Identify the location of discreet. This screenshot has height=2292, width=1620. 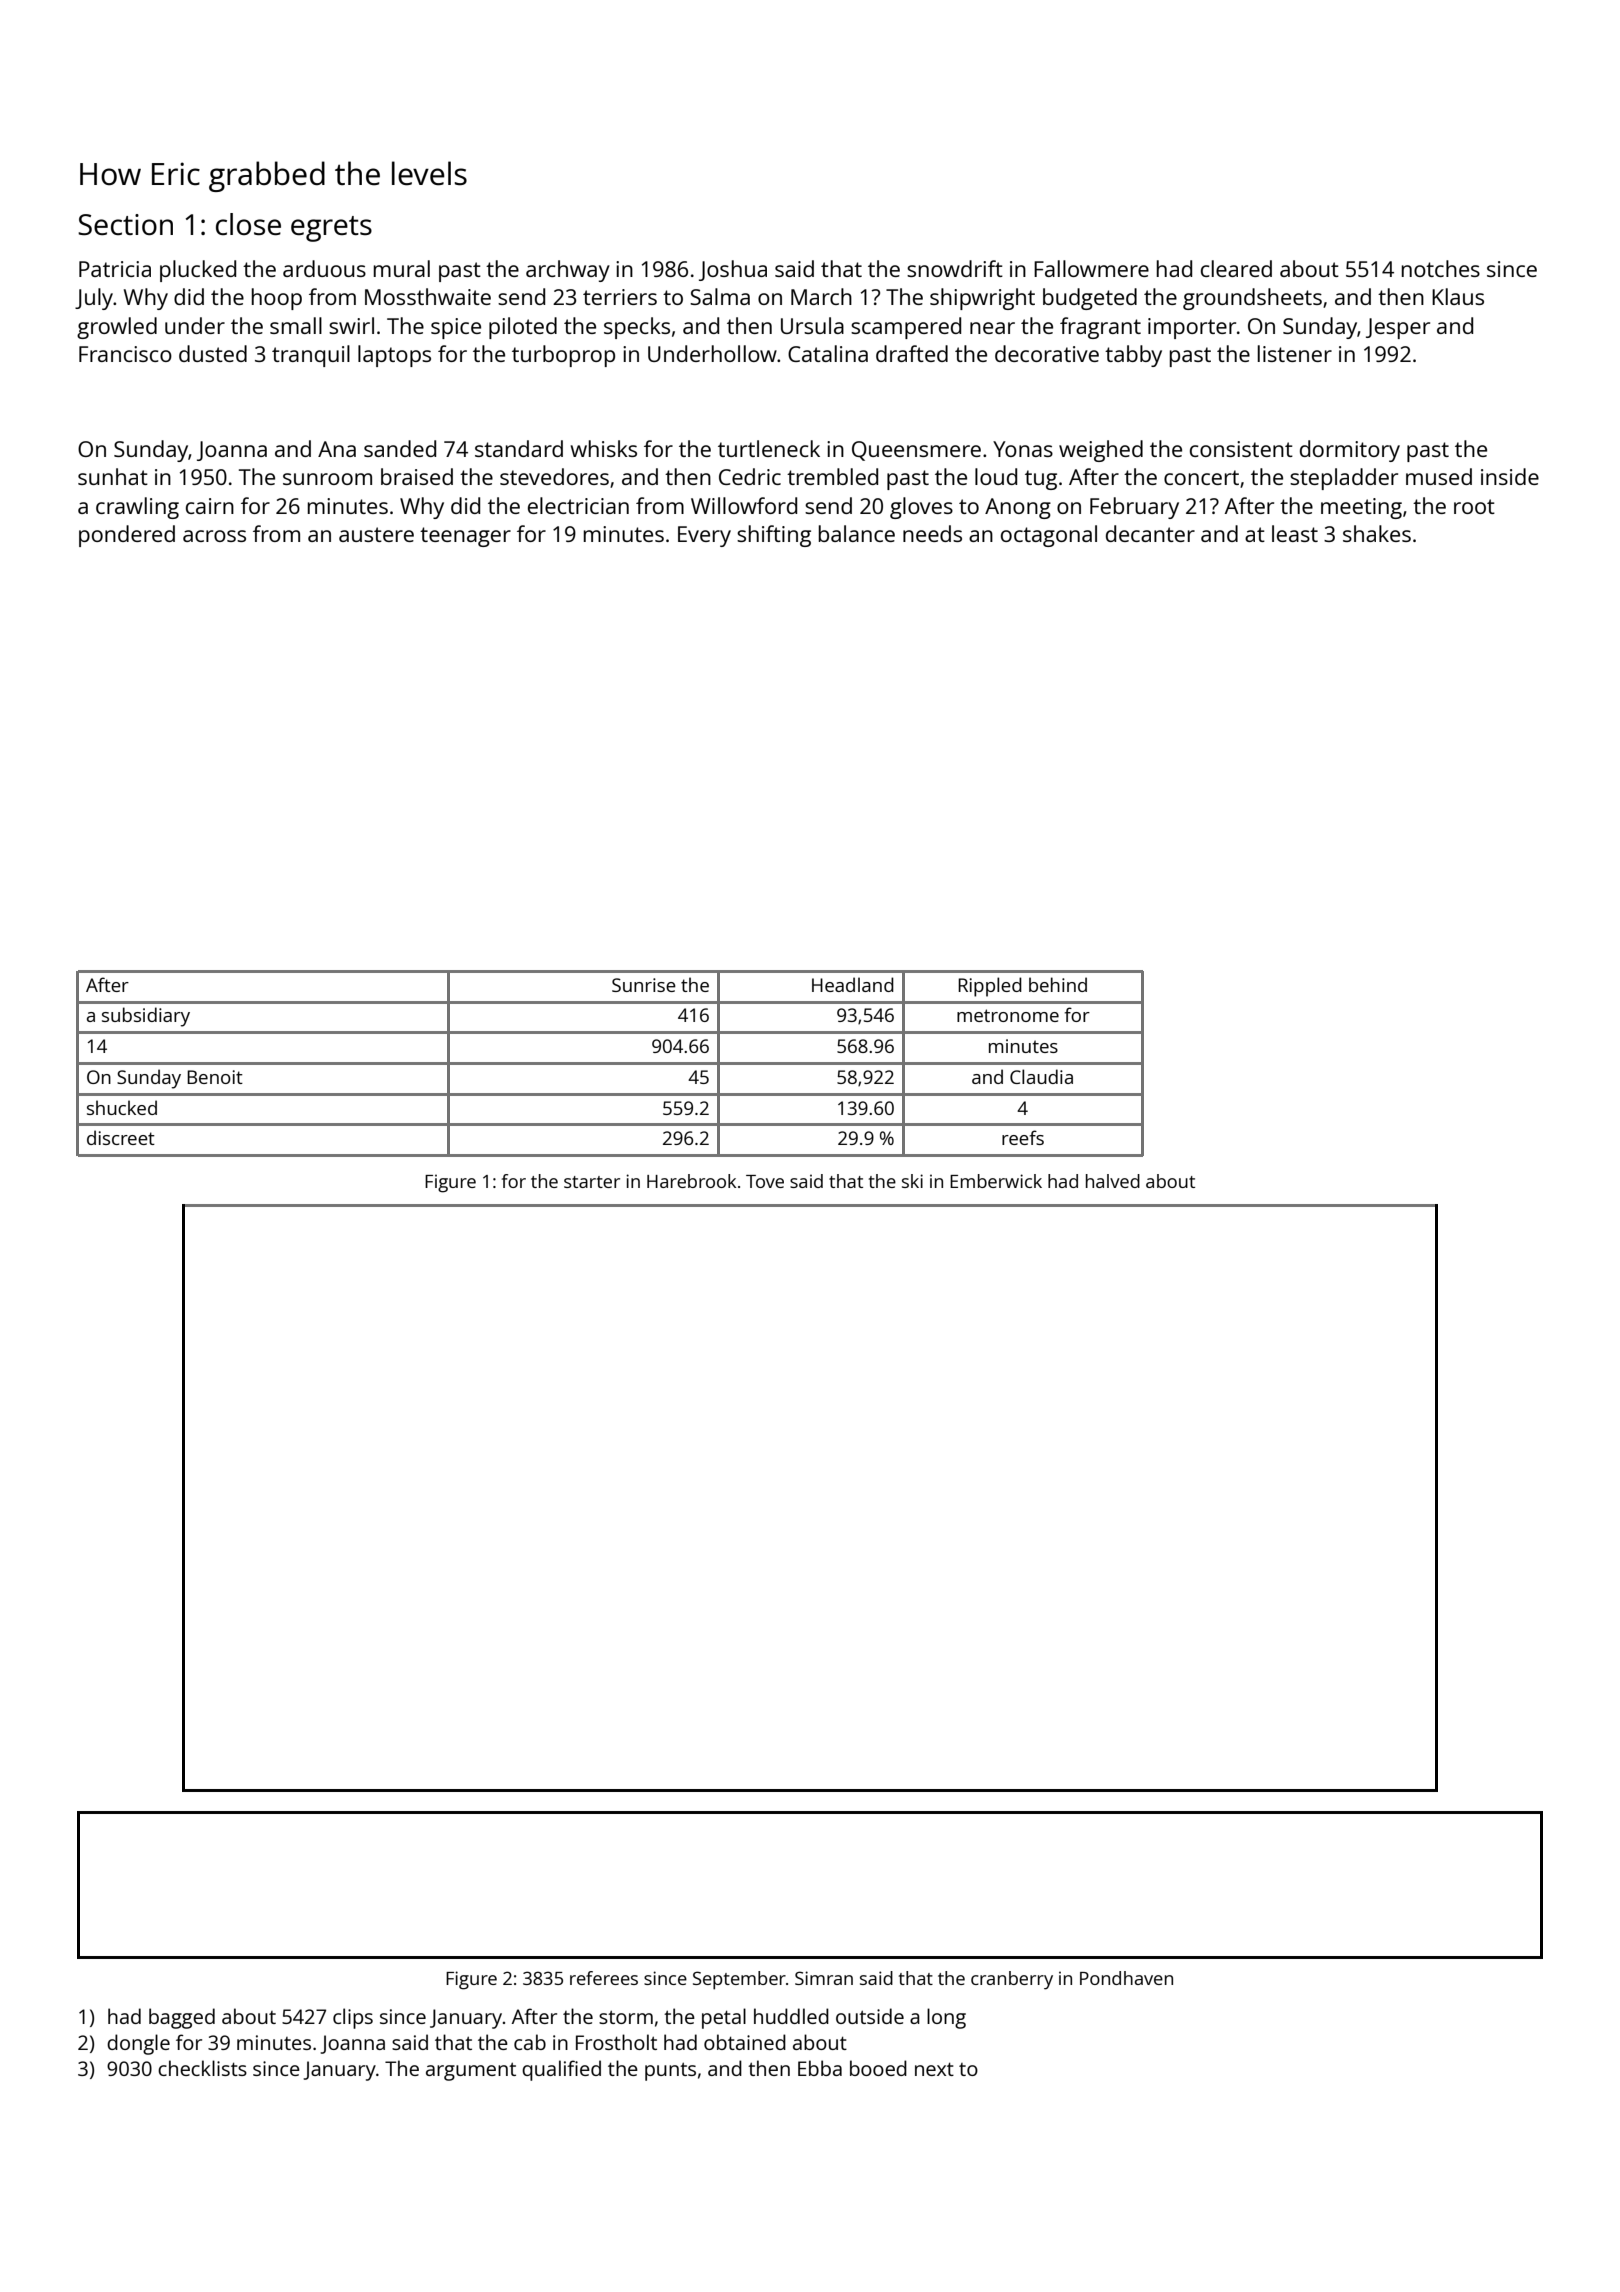
(121, 1137).
